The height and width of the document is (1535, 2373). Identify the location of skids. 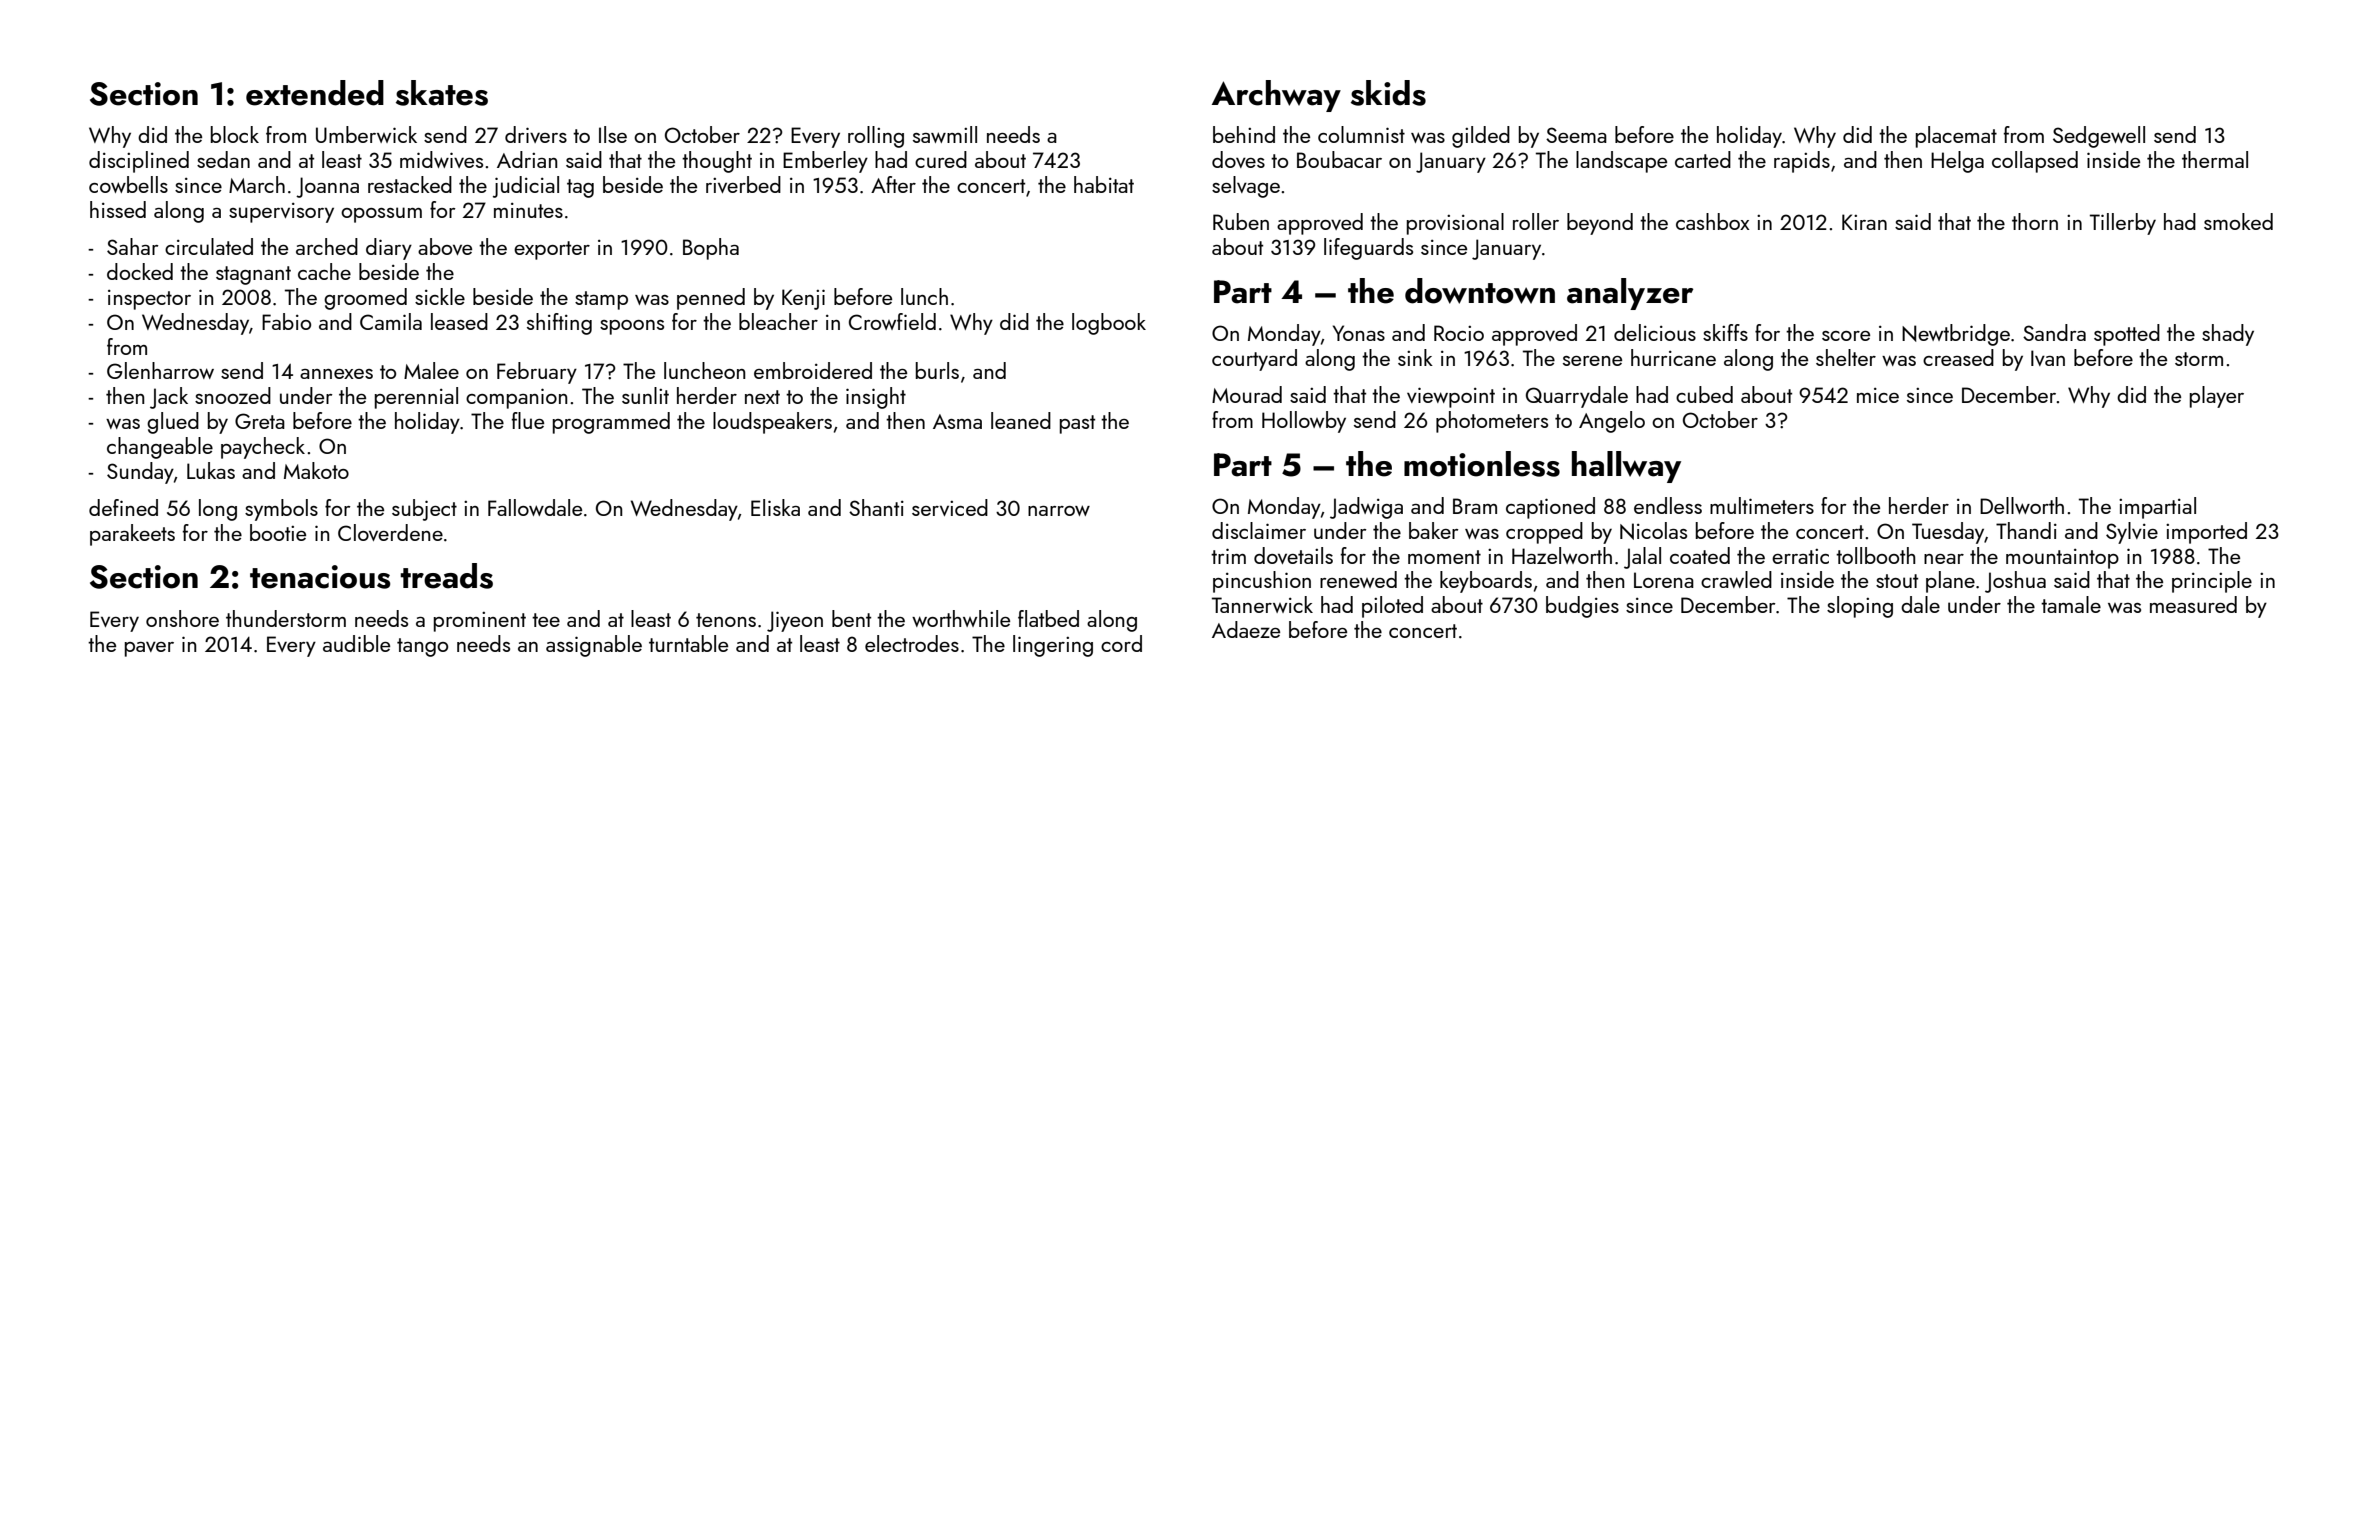
(1388, 93).
